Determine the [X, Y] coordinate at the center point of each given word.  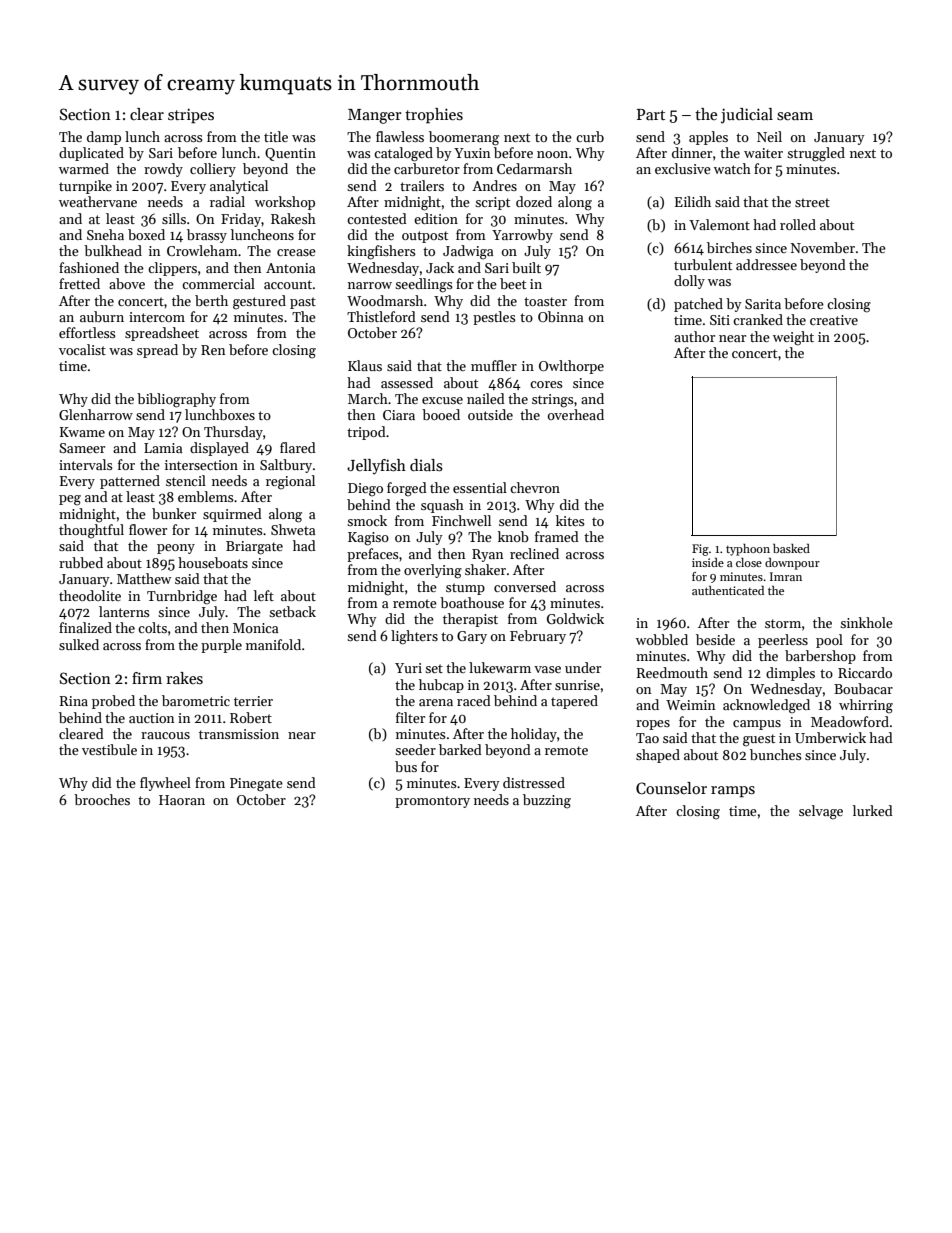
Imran [786, 576]
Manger [375, 116]
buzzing [547, 801]
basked [791, 548]
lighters [414, 637]
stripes [191, 116]
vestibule [109, 749]
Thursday [233, 433]
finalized [85, 627]
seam [795, 116]
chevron [535, 487]
